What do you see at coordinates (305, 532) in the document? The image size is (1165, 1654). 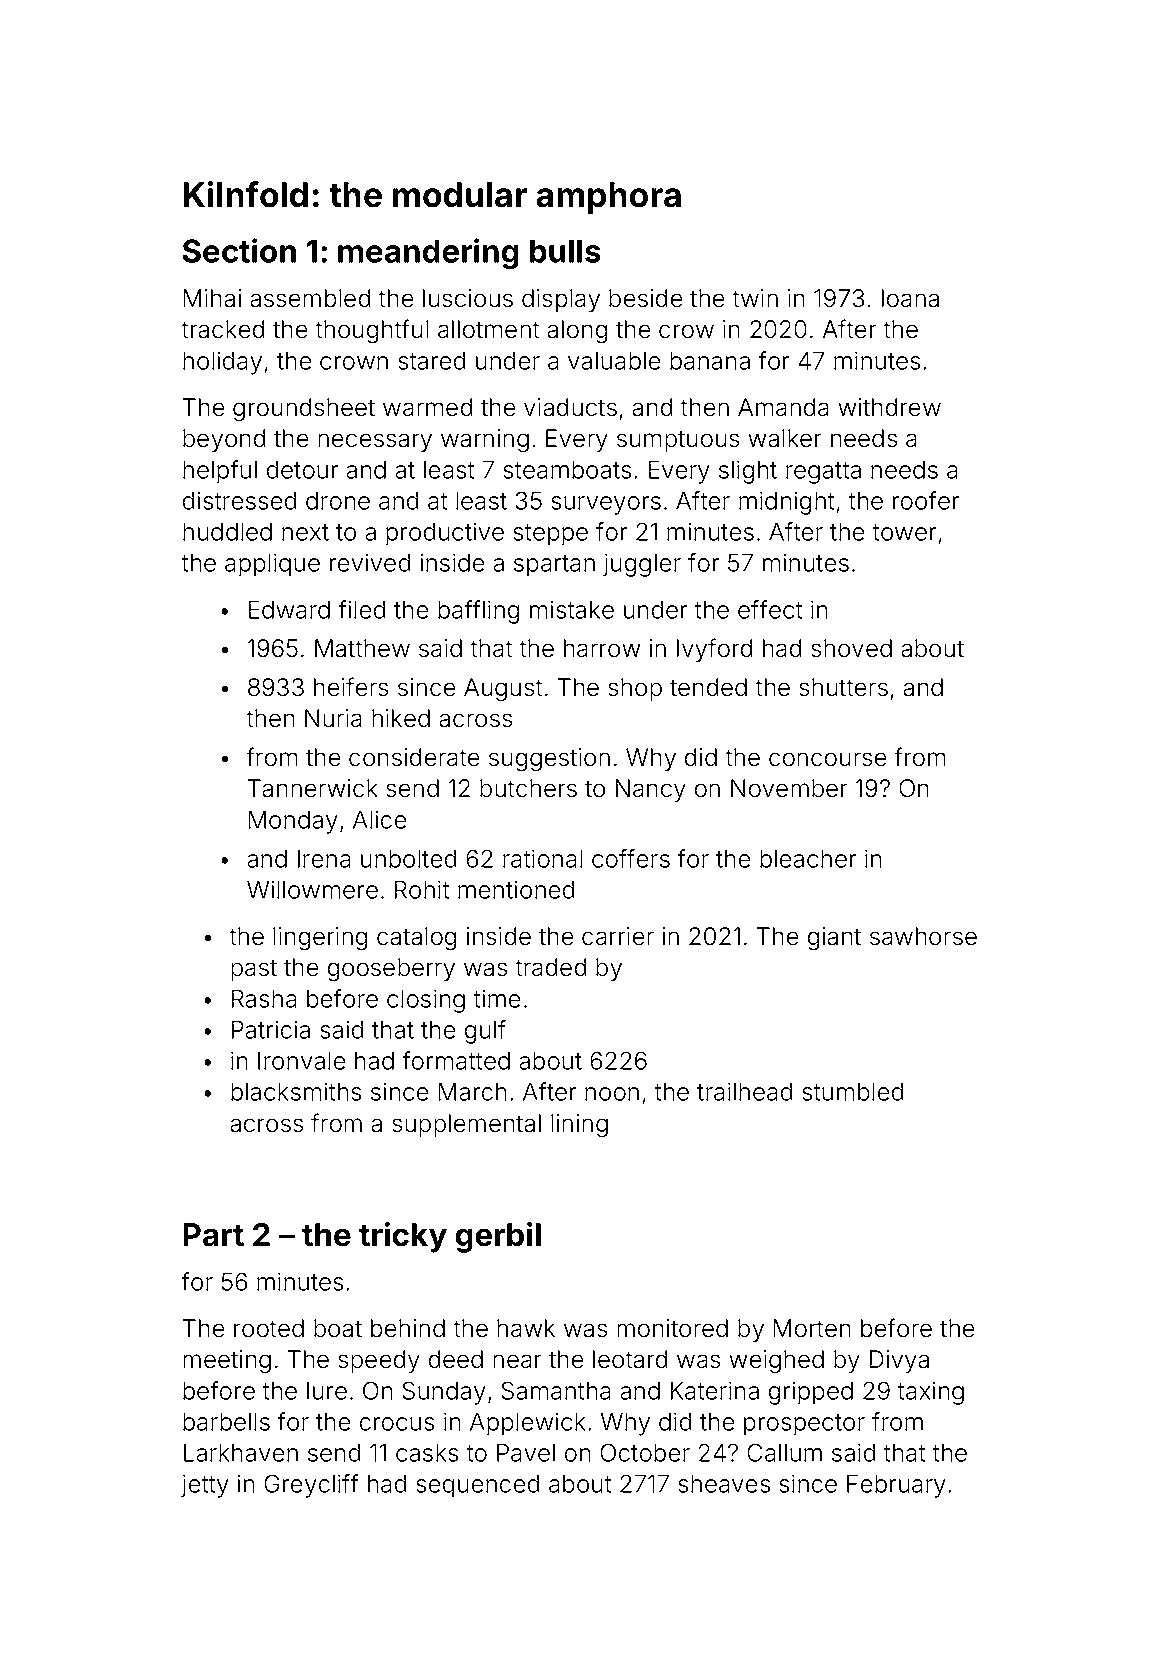 I see `next` at bounding box center [305, 532].
